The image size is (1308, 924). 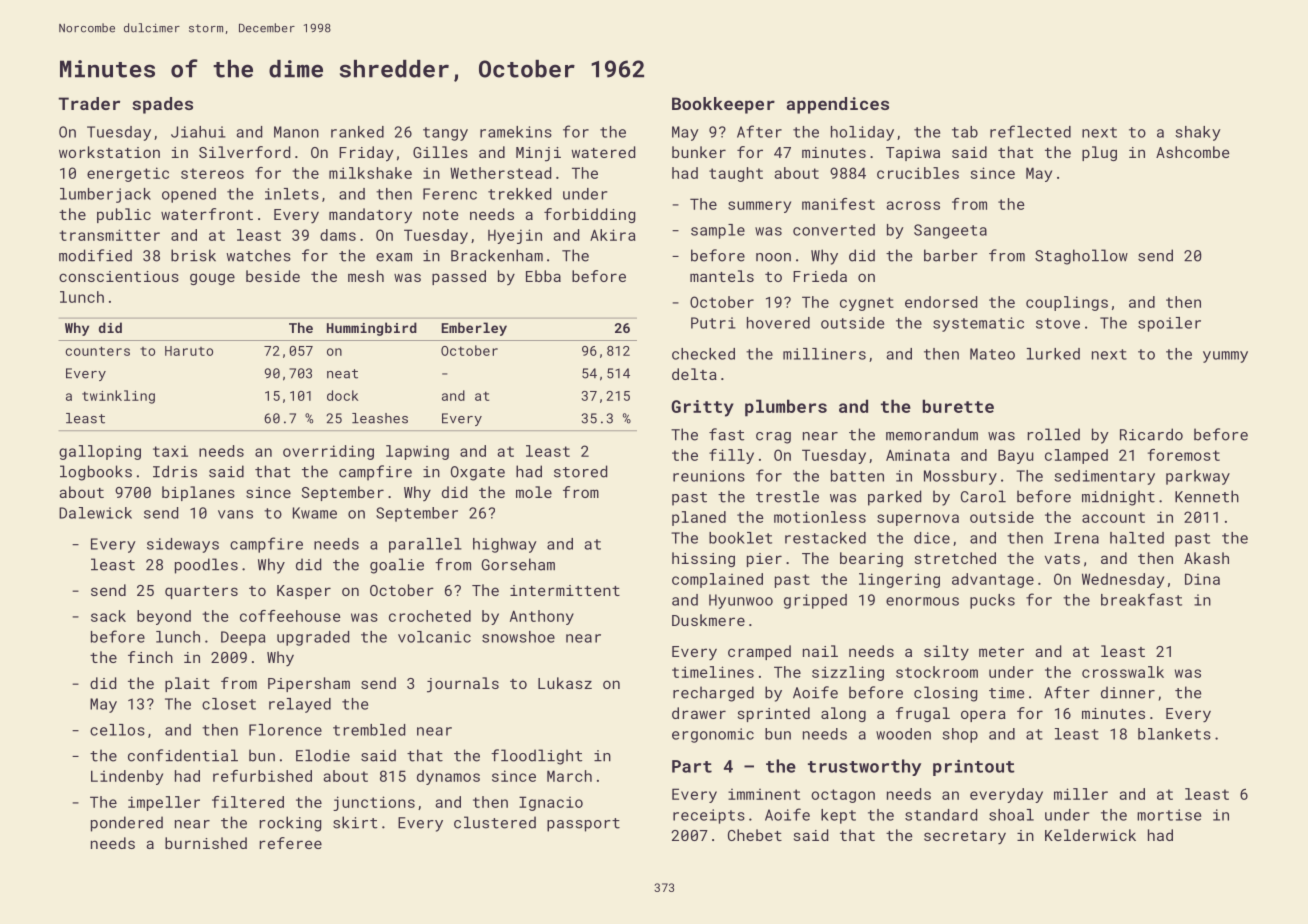 What do you see at coordinates (589, 215) in the document?
I see `forbidding` at bounding box center [589, 215].
